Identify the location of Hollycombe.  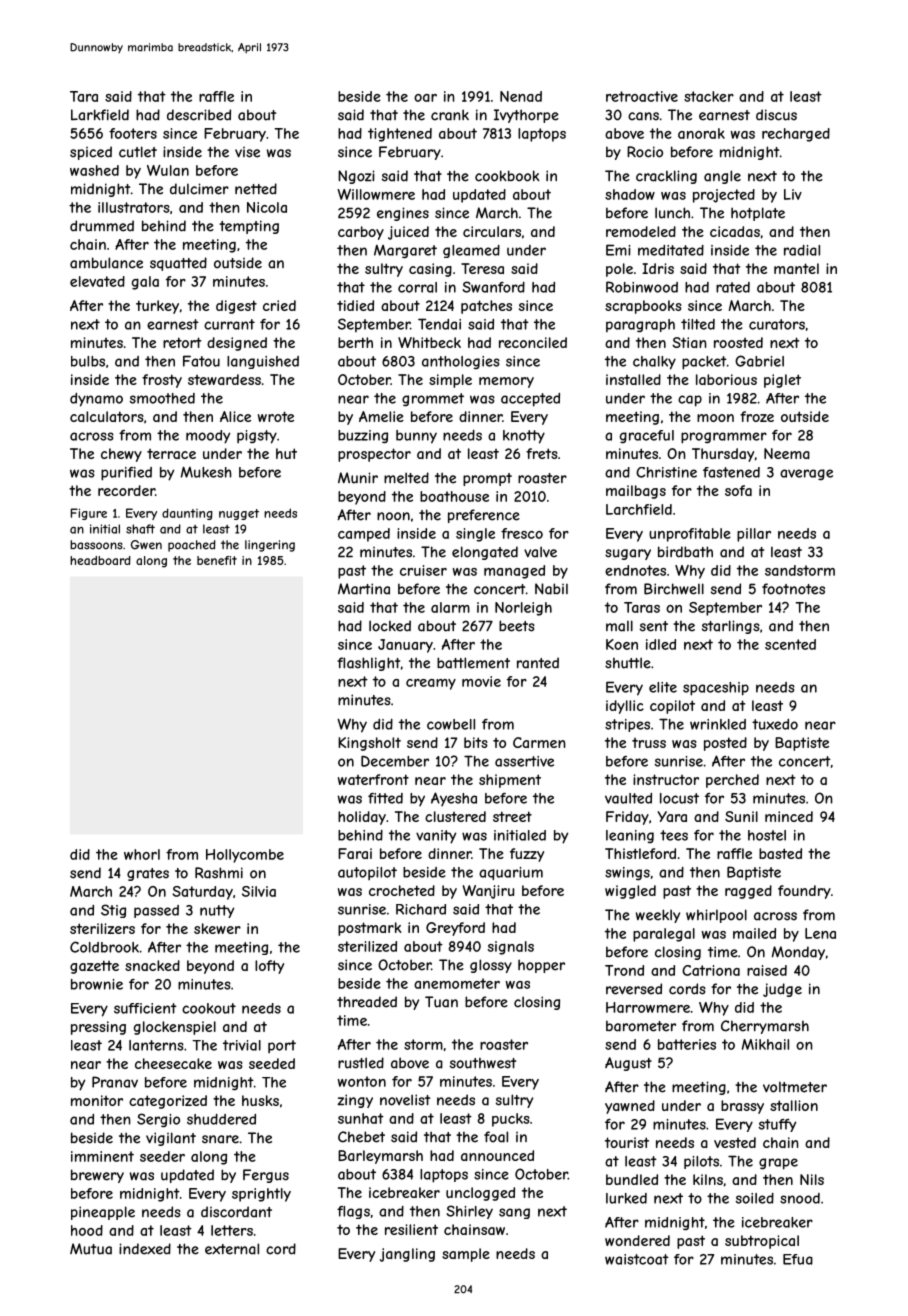
(245, 856).
